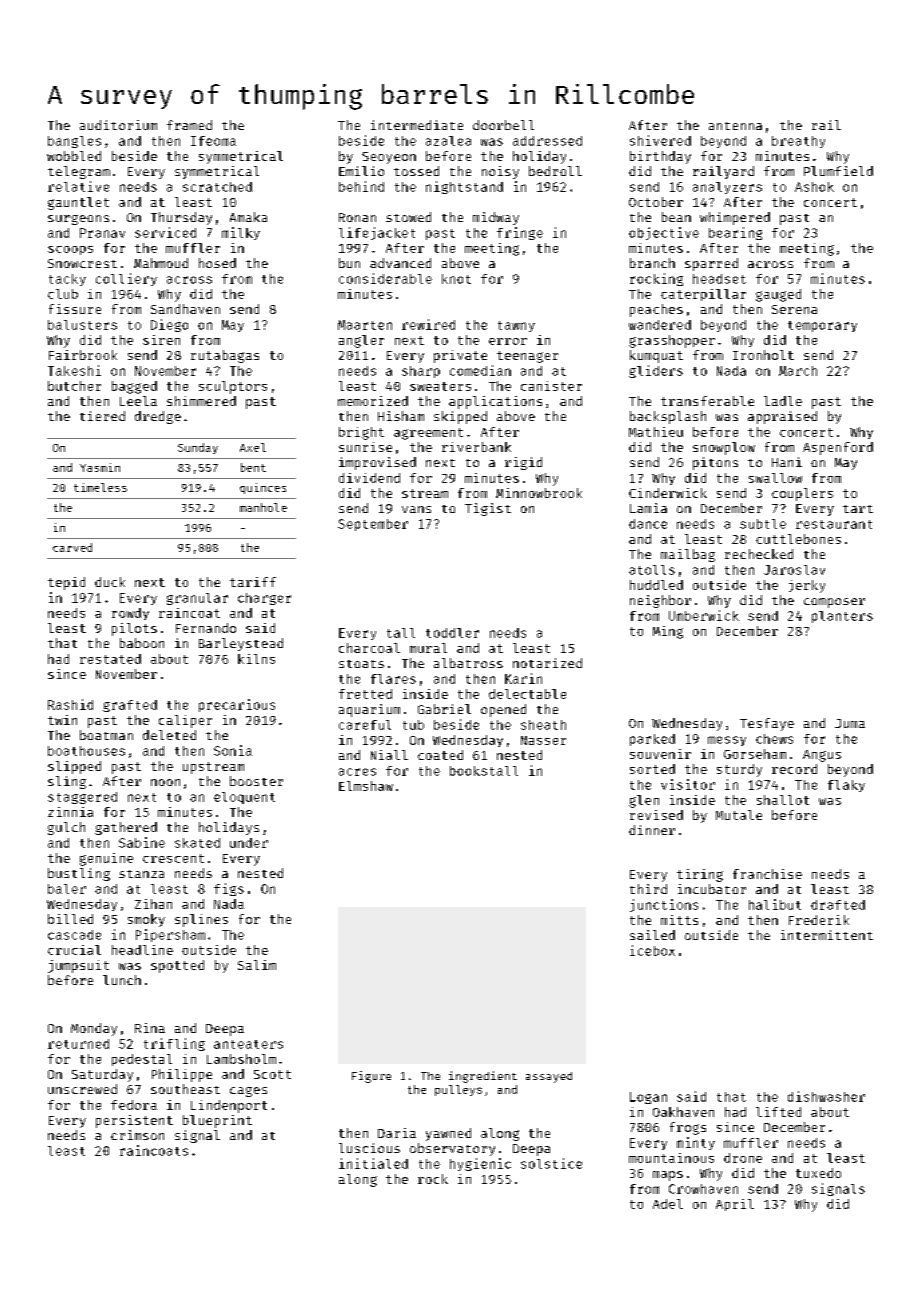 The height and width of the screenshot is (1308, 924). What do you see at coordinates (122, 980) in the screenshot?
I see `lunch` at bounding box center [122, 980].
